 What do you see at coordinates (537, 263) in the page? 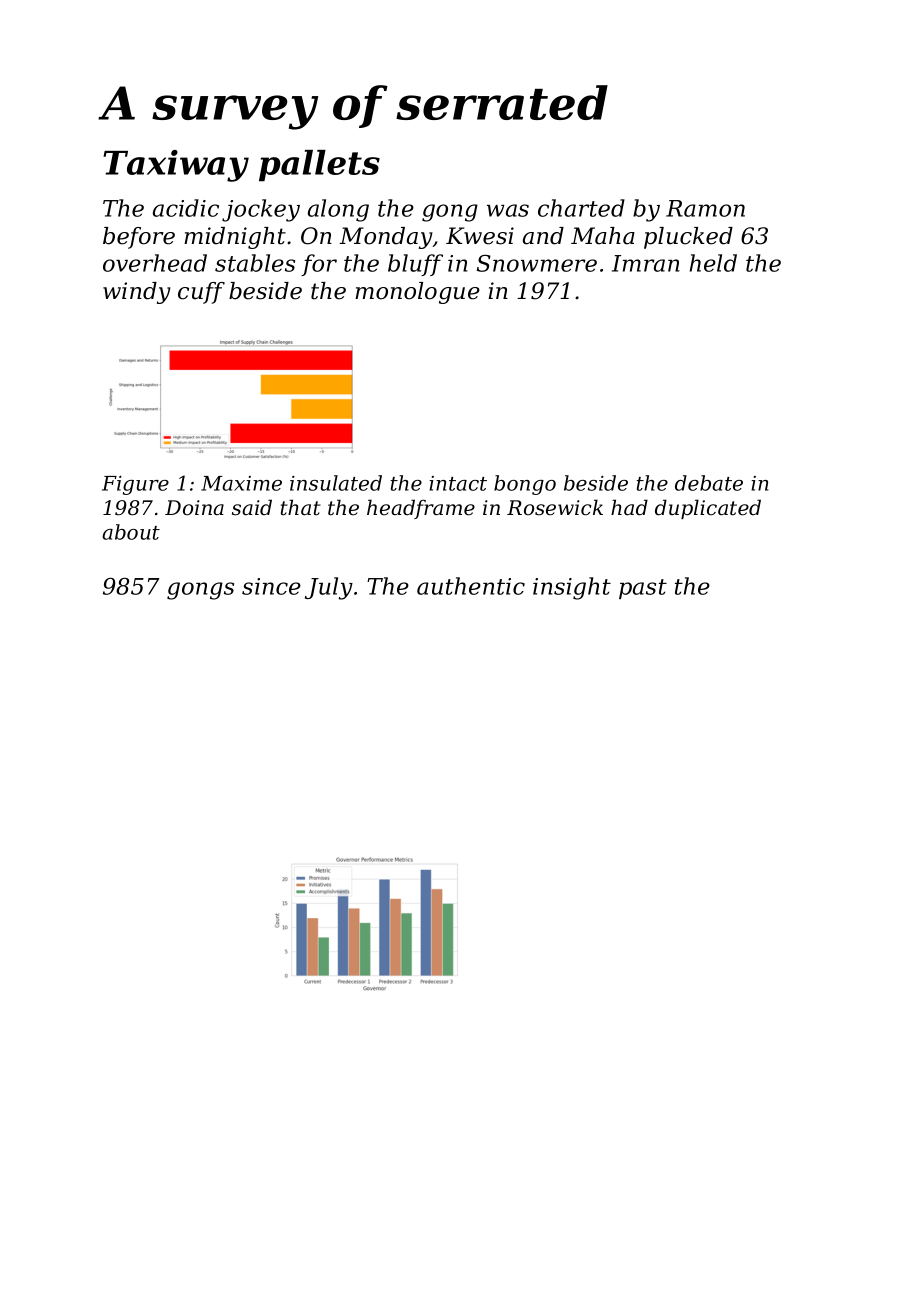
I see `Snowmere` at bounding box center [537, 263].
